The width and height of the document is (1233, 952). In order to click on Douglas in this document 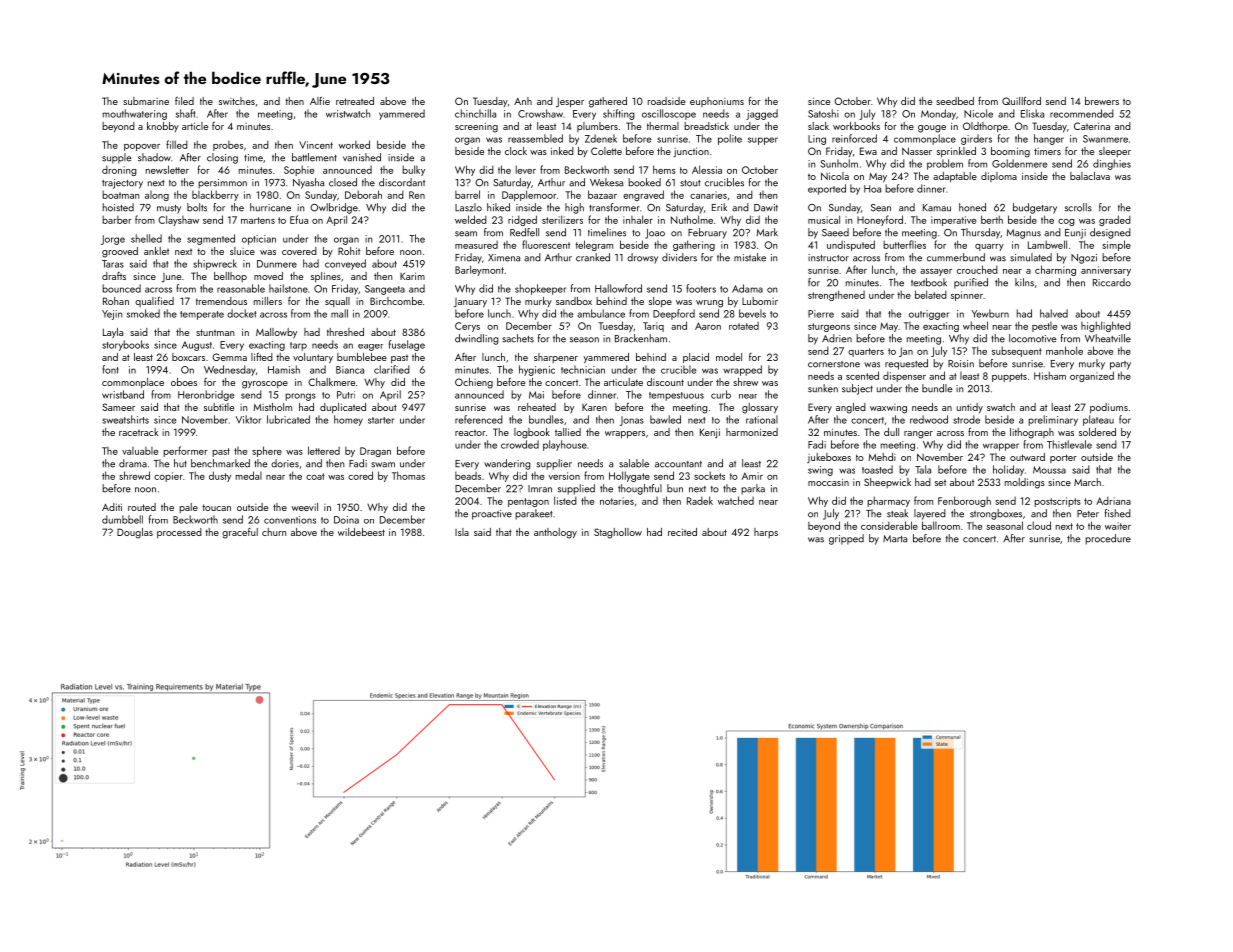, I will do `click(135, 533)`.
